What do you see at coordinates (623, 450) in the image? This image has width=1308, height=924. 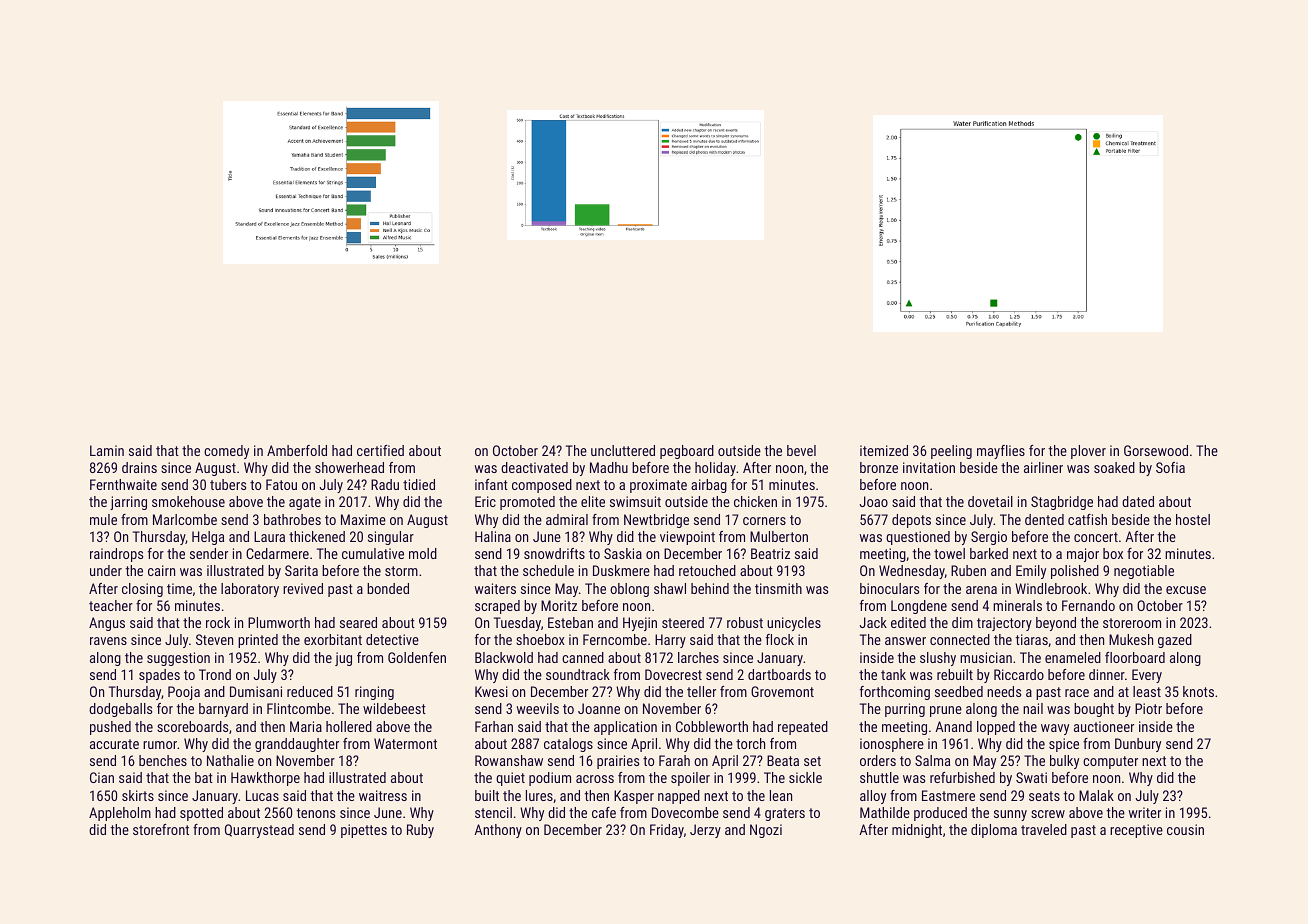 I see `uncluttered` at bounding box center [623, 450].
